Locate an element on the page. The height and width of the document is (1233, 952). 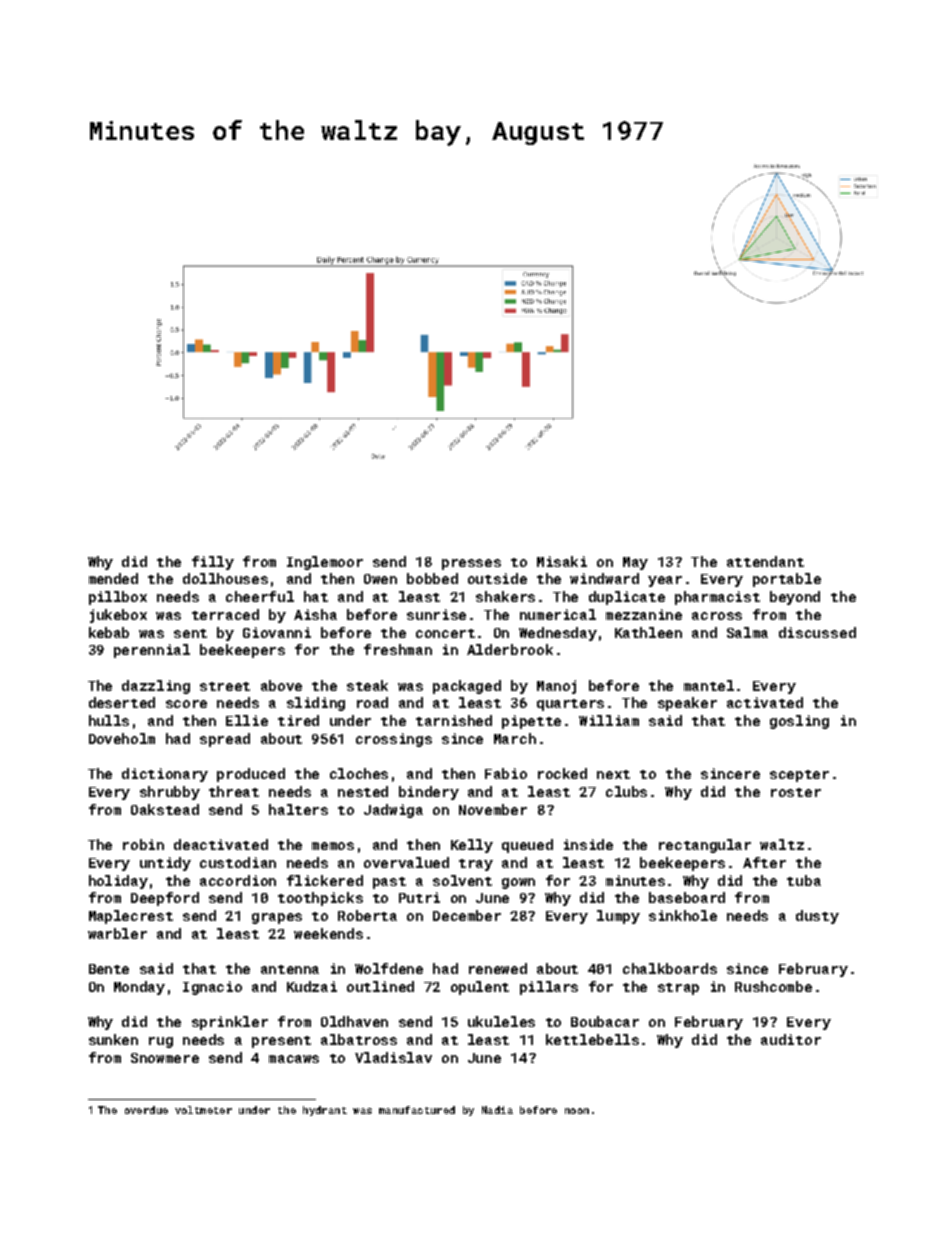
presses is located at coordinates (471, 564).
